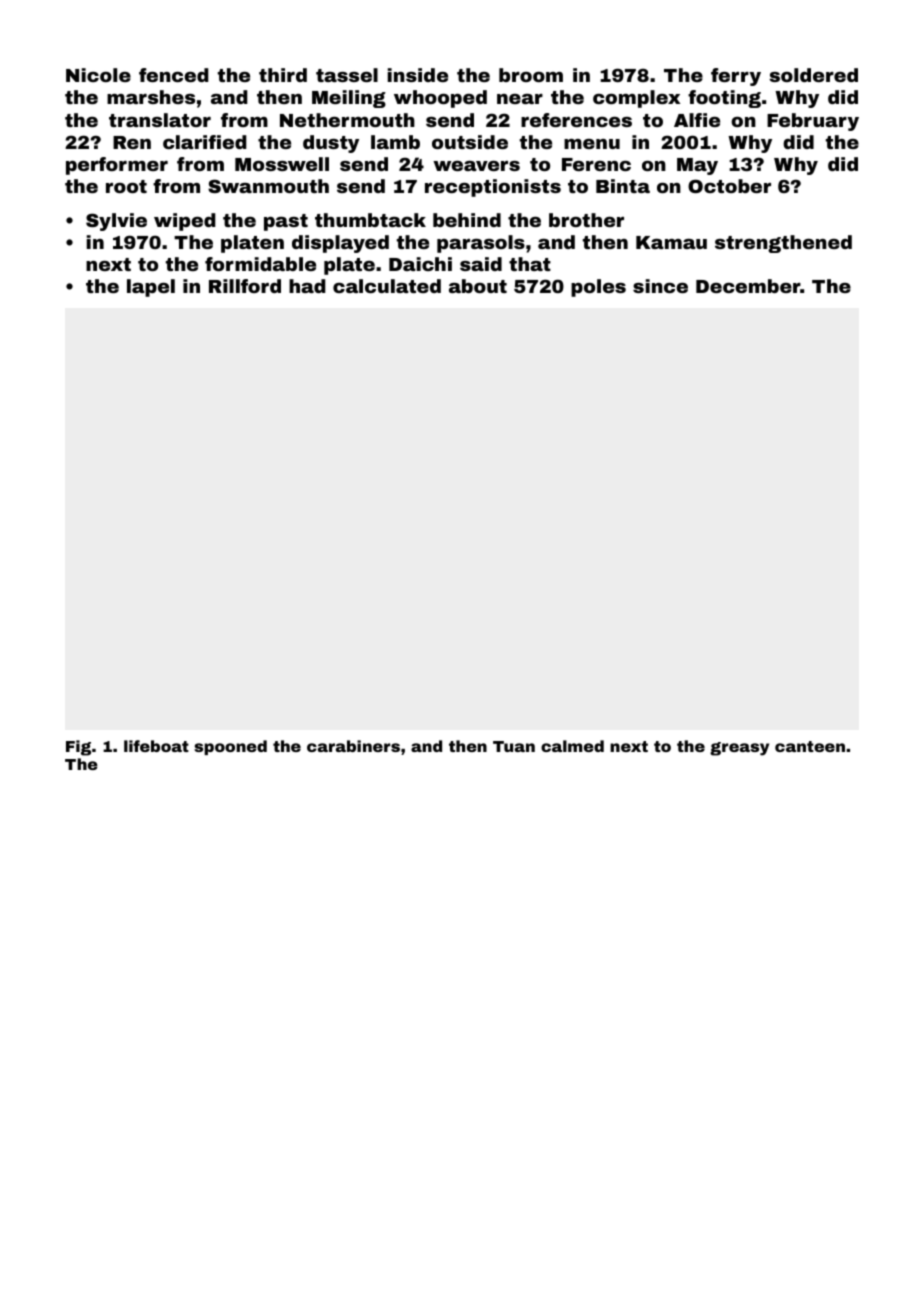 The image size is (924, 1314). I want to click on had, so click(307, 286).
